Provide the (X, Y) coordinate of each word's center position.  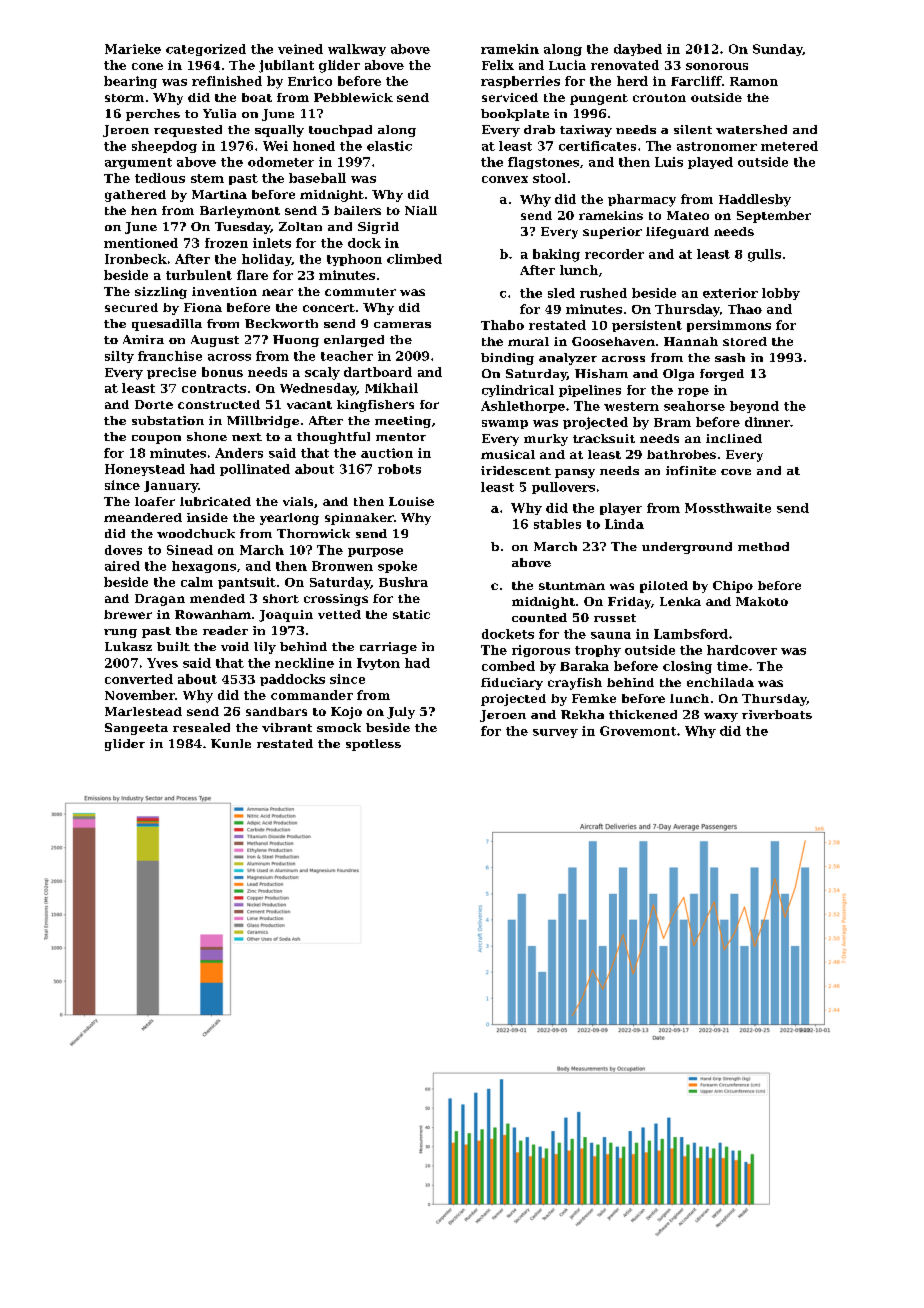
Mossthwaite (728, 508)
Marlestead (143, 711)
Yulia (219, 113)
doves (123, 550)
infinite (691, 470)
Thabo (502, 325)
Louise (411, 501)
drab (539, 129)
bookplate (515, 115)
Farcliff (696, 81)
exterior (730, 293)
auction (387, 453)
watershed (751, 129)
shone (207, 436)
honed (314, 146)
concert (329, 308)
